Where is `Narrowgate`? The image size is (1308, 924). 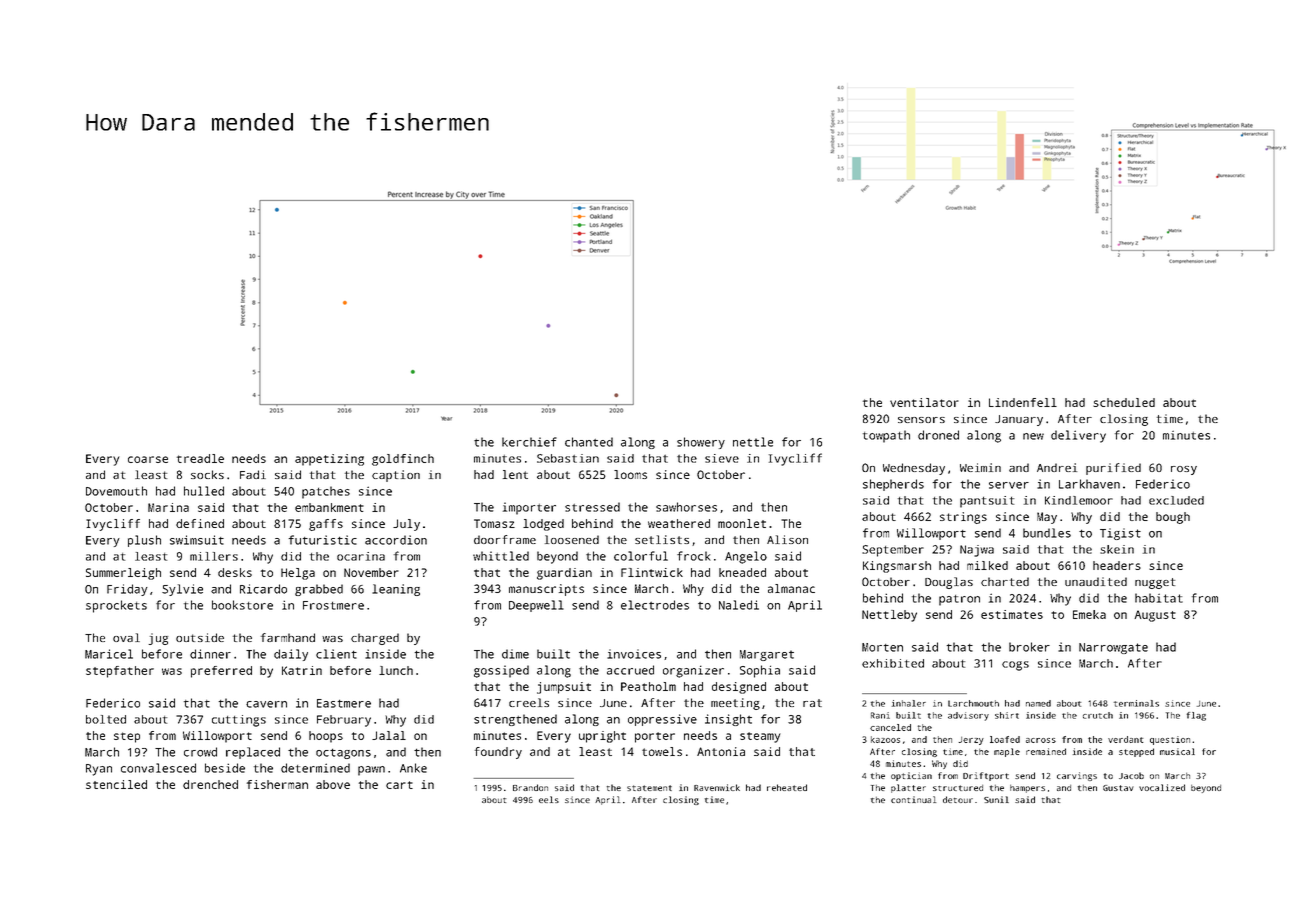
Narrowgate is located at coordinates (1113, 648).
